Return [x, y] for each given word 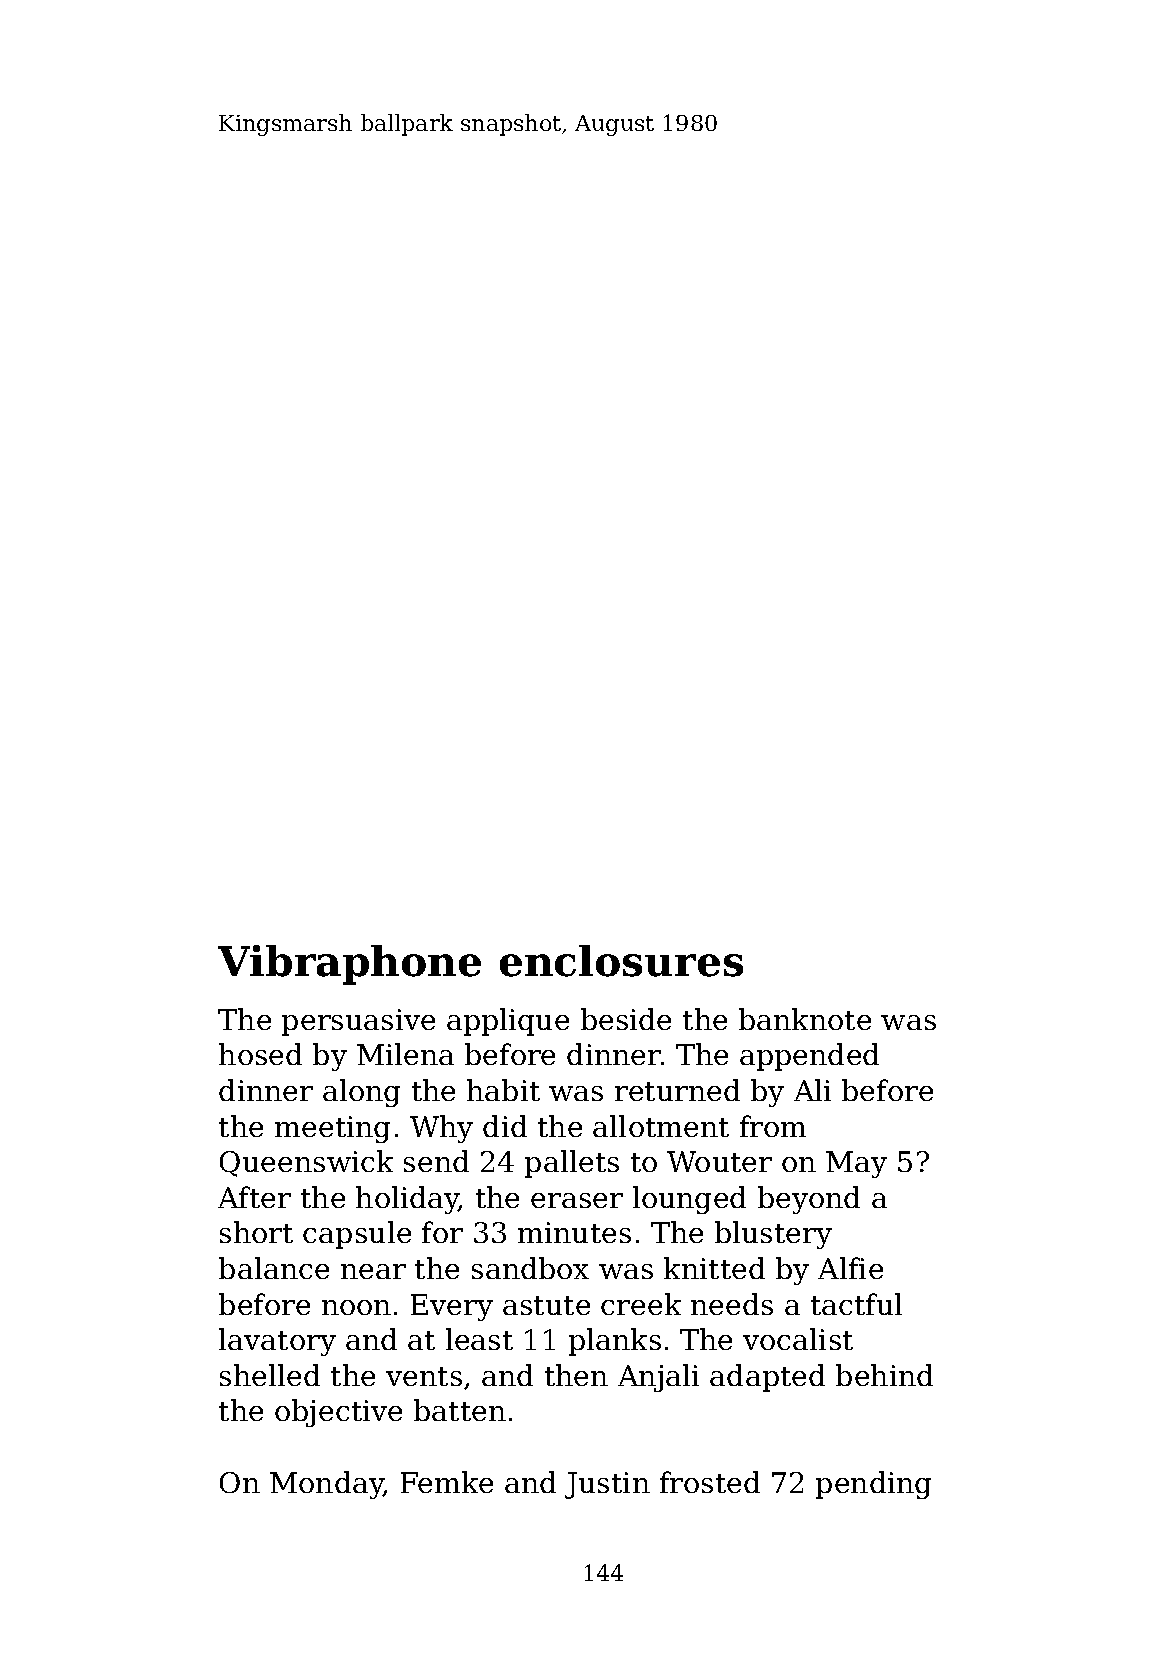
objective [338, 1413]
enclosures [621, 961]
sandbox [530, 1268]
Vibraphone [349, 965]
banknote [805, 1019]
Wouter [719, 1161]
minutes [574, 1232]
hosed [260, 1054]
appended [809, 1057]
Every [452, 1307]
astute [546, 1305]
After [254, 1197]
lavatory [277, 1342]
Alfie [850, 1268]
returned [677, 1090]
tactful [856, 1304]
